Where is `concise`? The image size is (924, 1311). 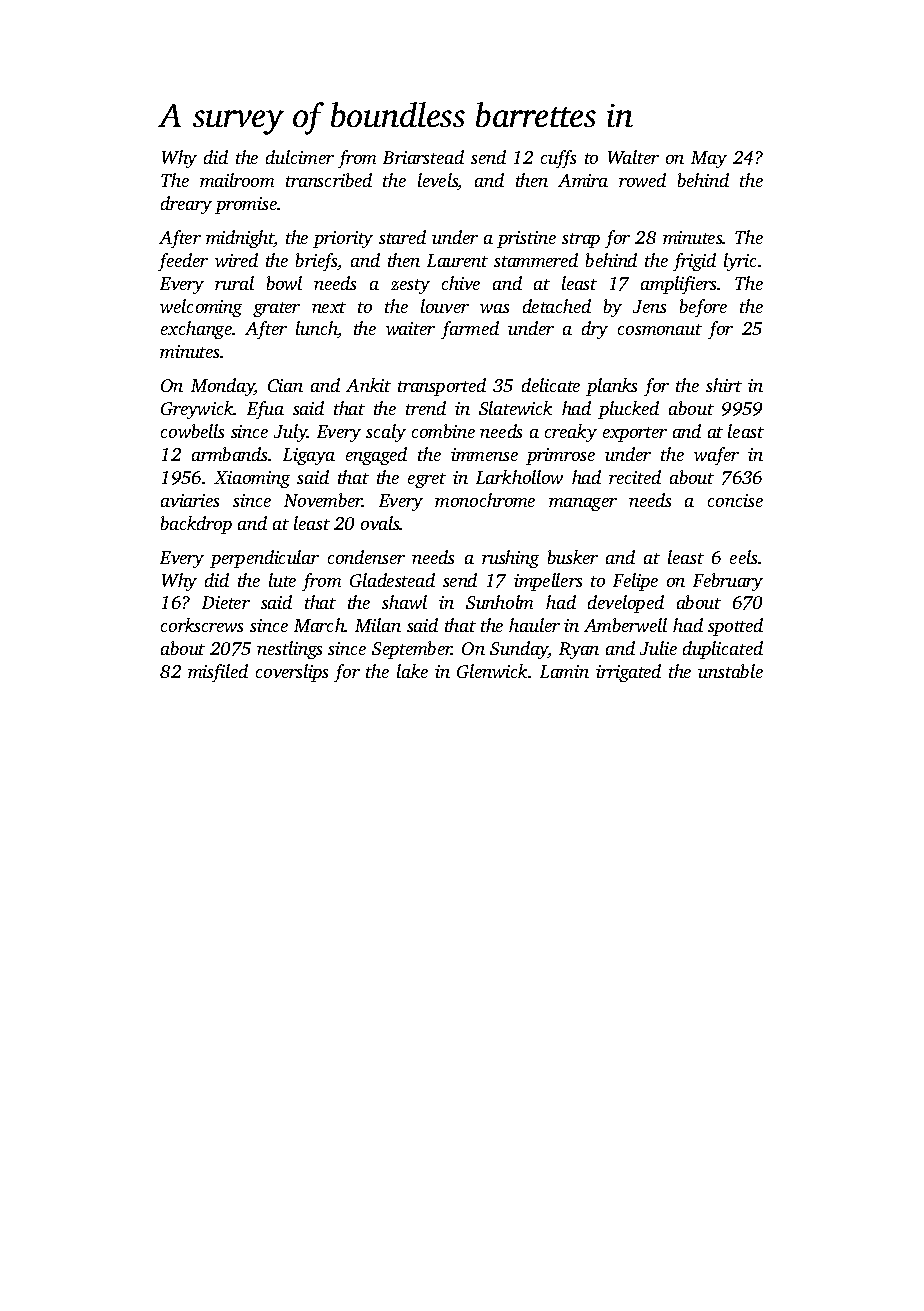
concise is located at coordinates (735, 500).
